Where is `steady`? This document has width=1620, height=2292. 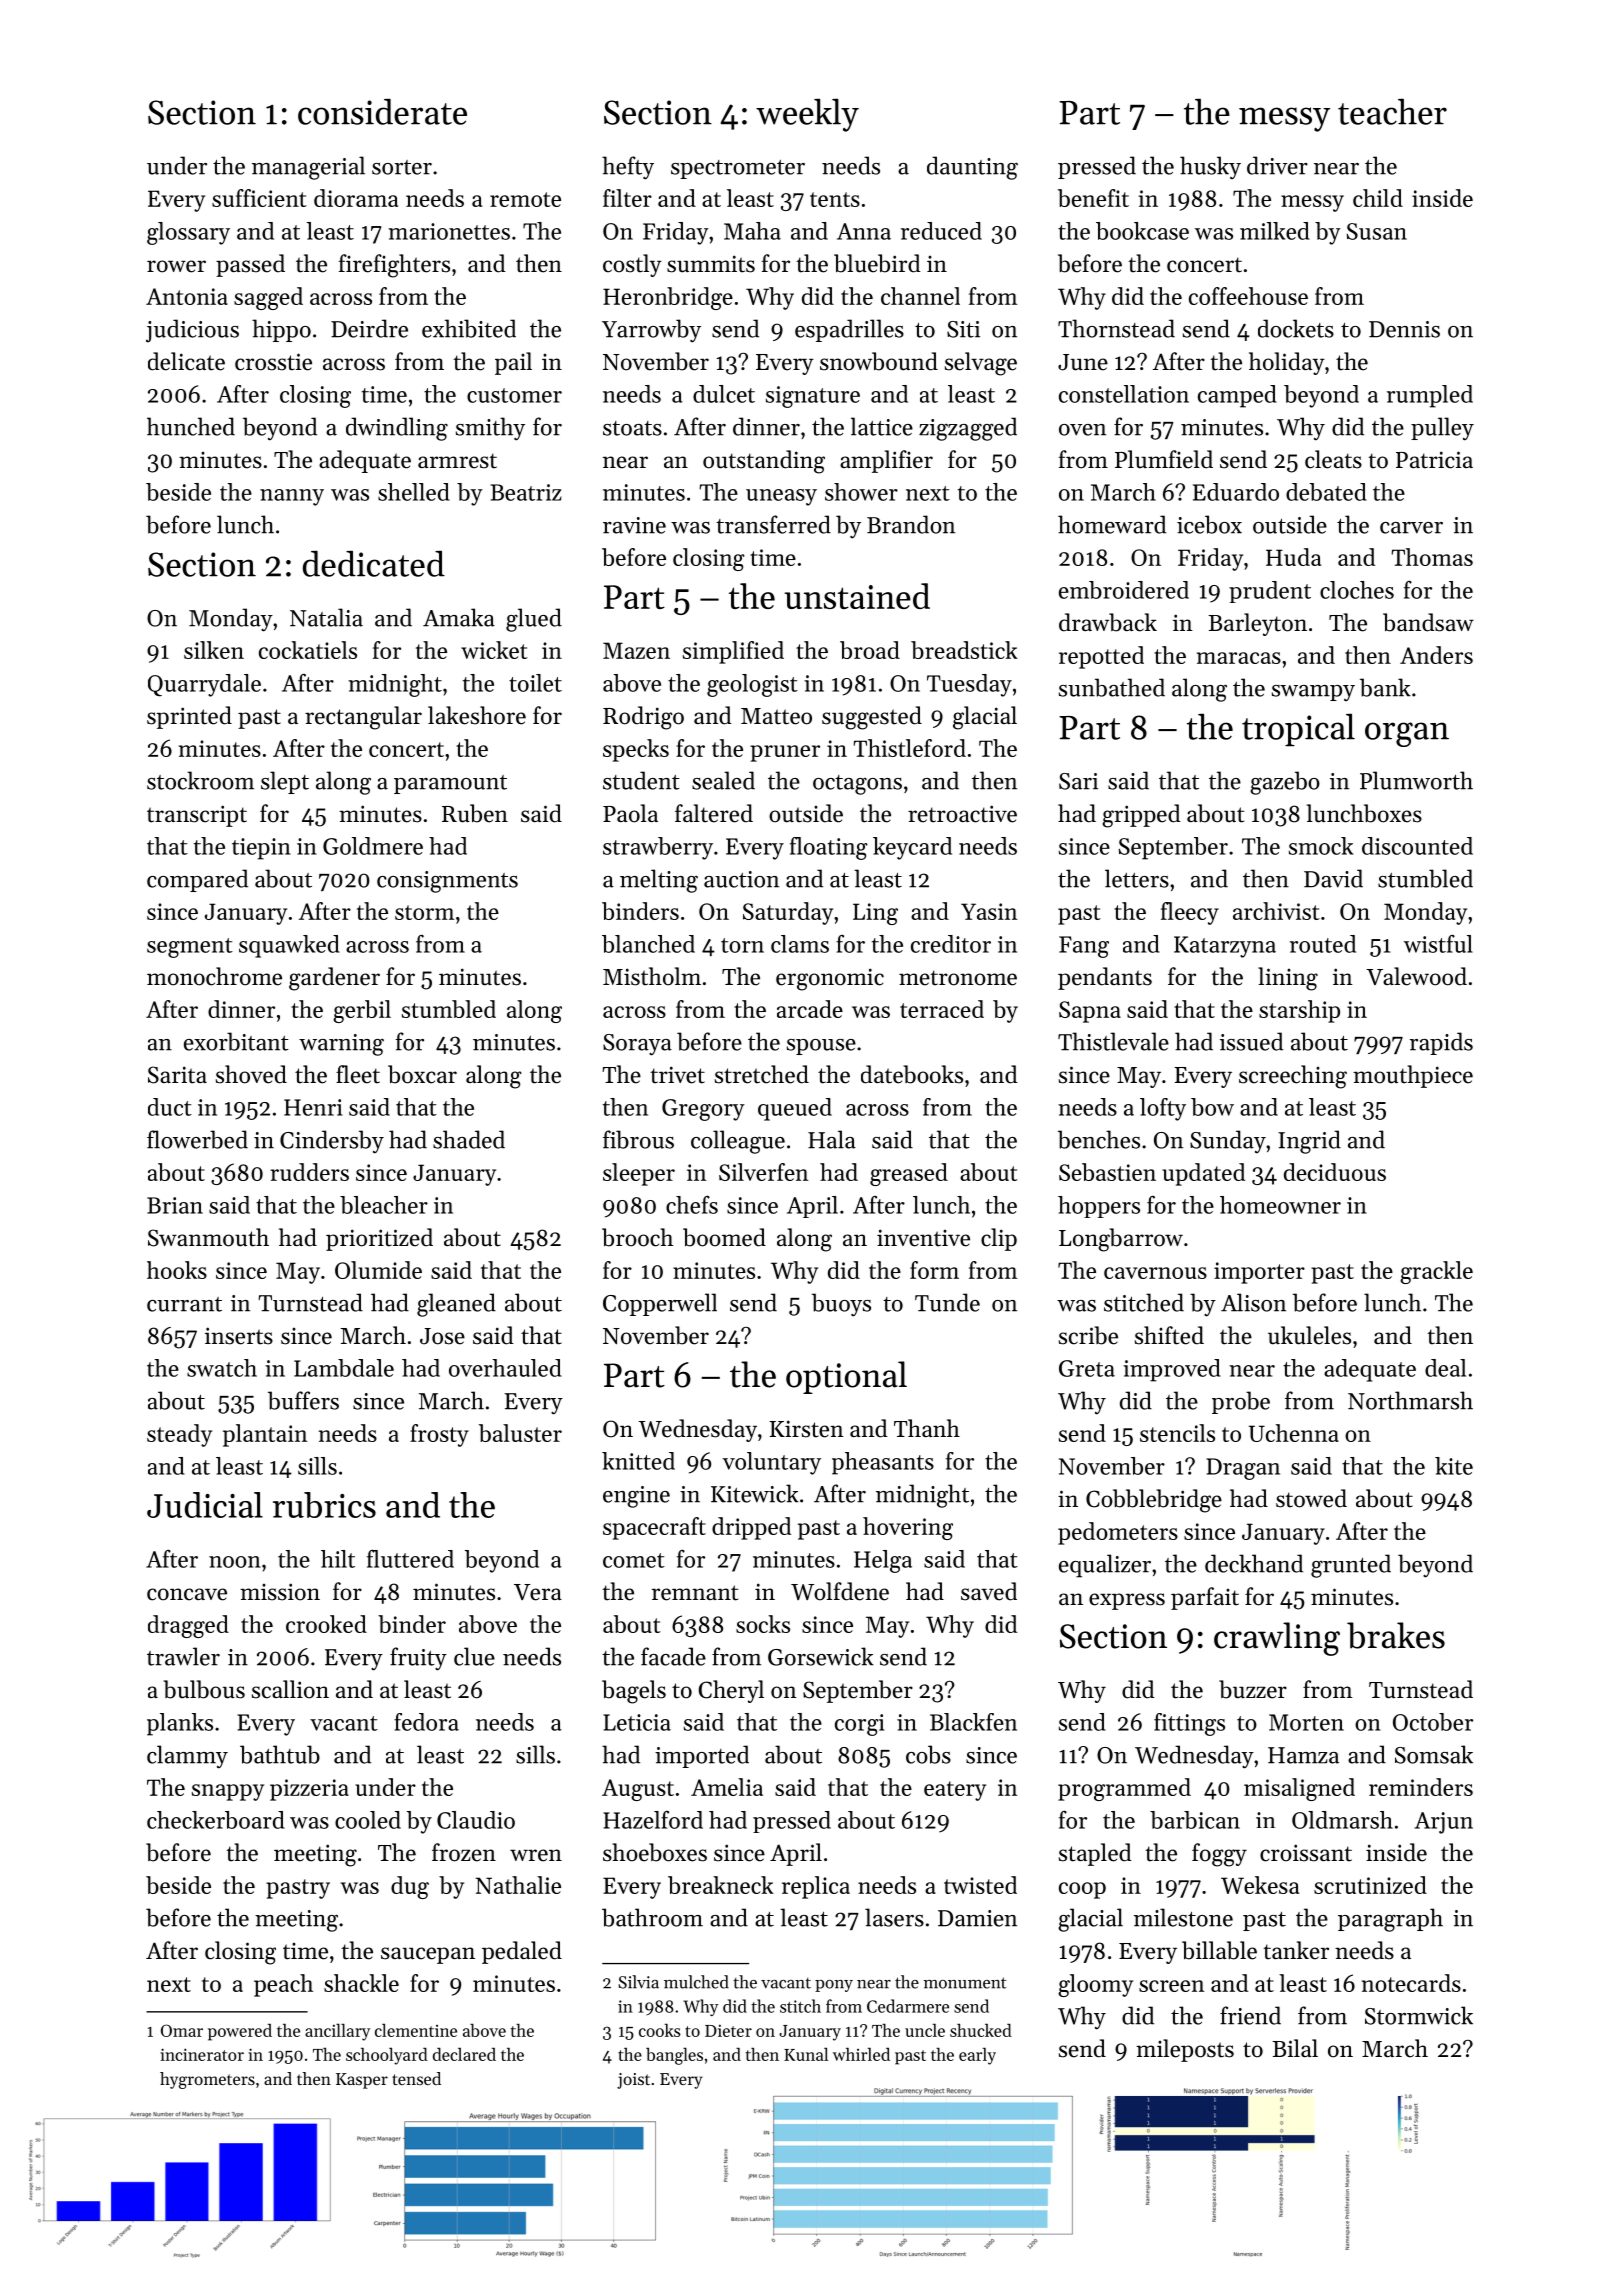 steady is located at coordinates (179, 1435).
